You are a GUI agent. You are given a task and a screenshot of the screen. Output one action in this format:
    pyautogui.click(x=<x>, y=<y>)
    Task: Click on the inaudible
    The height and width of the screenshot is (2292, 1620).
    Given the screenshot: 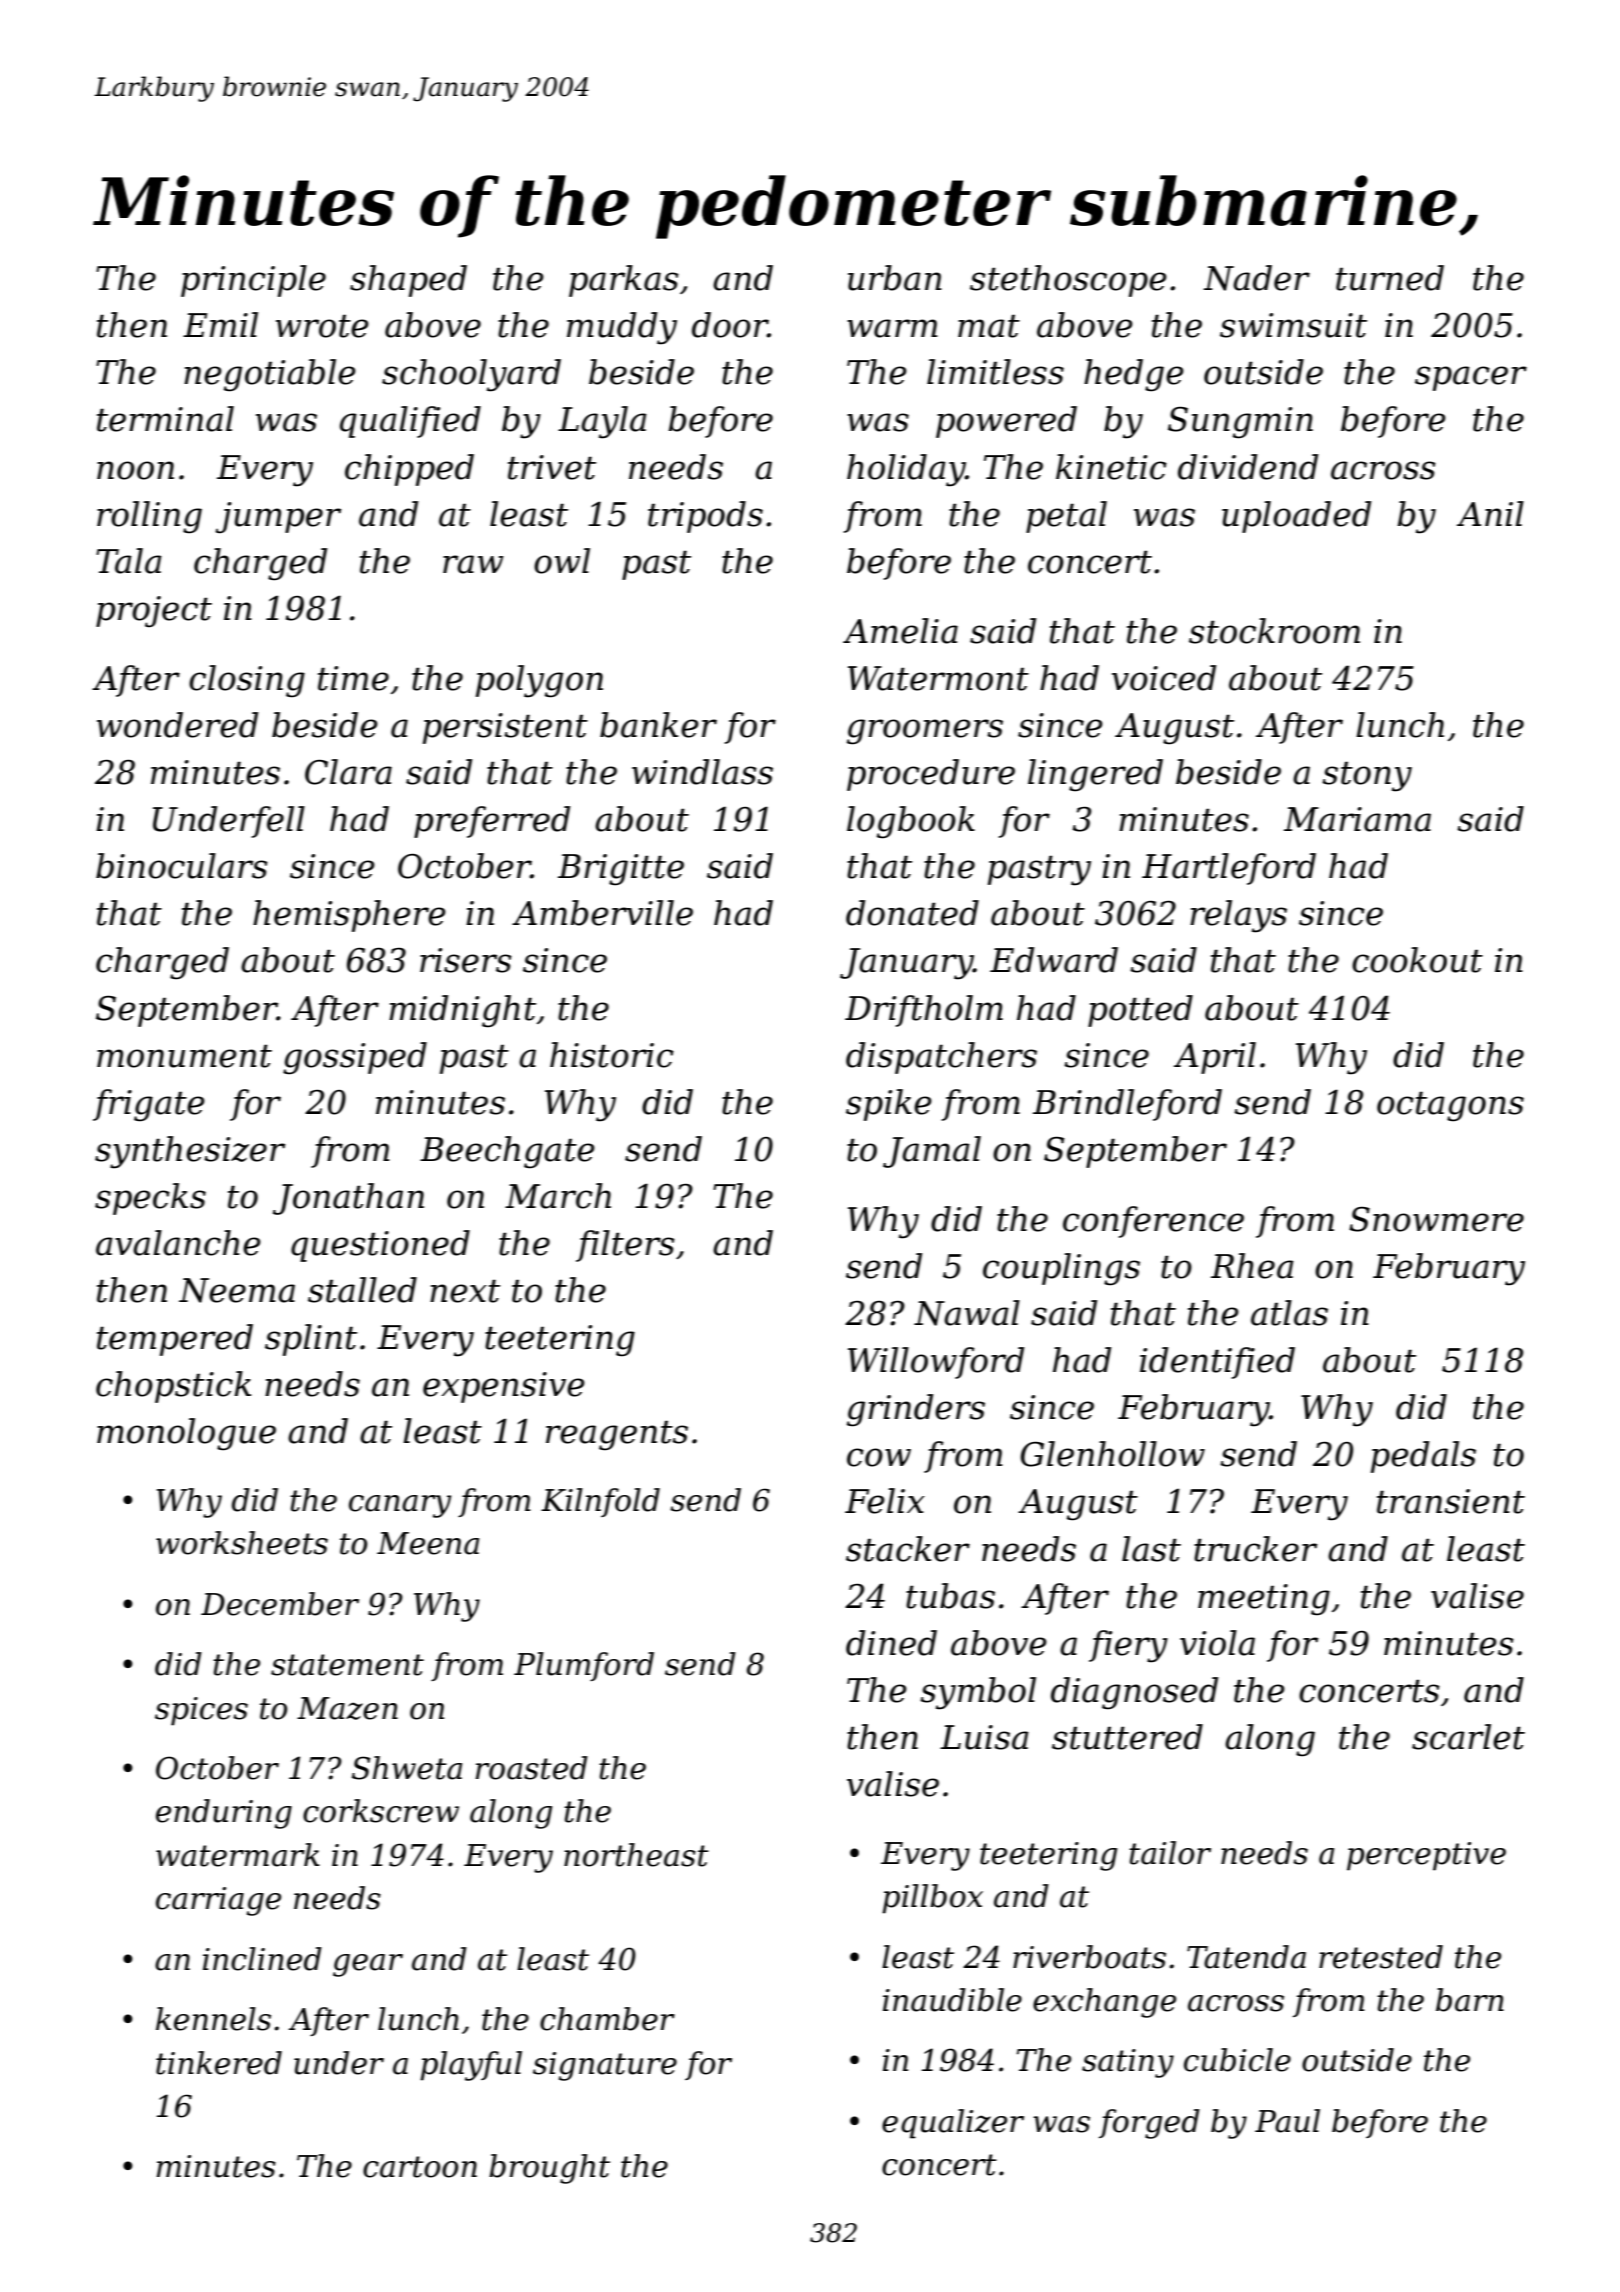 What is the action you would take?
    pyautogui.click(x=952, y=2000)
